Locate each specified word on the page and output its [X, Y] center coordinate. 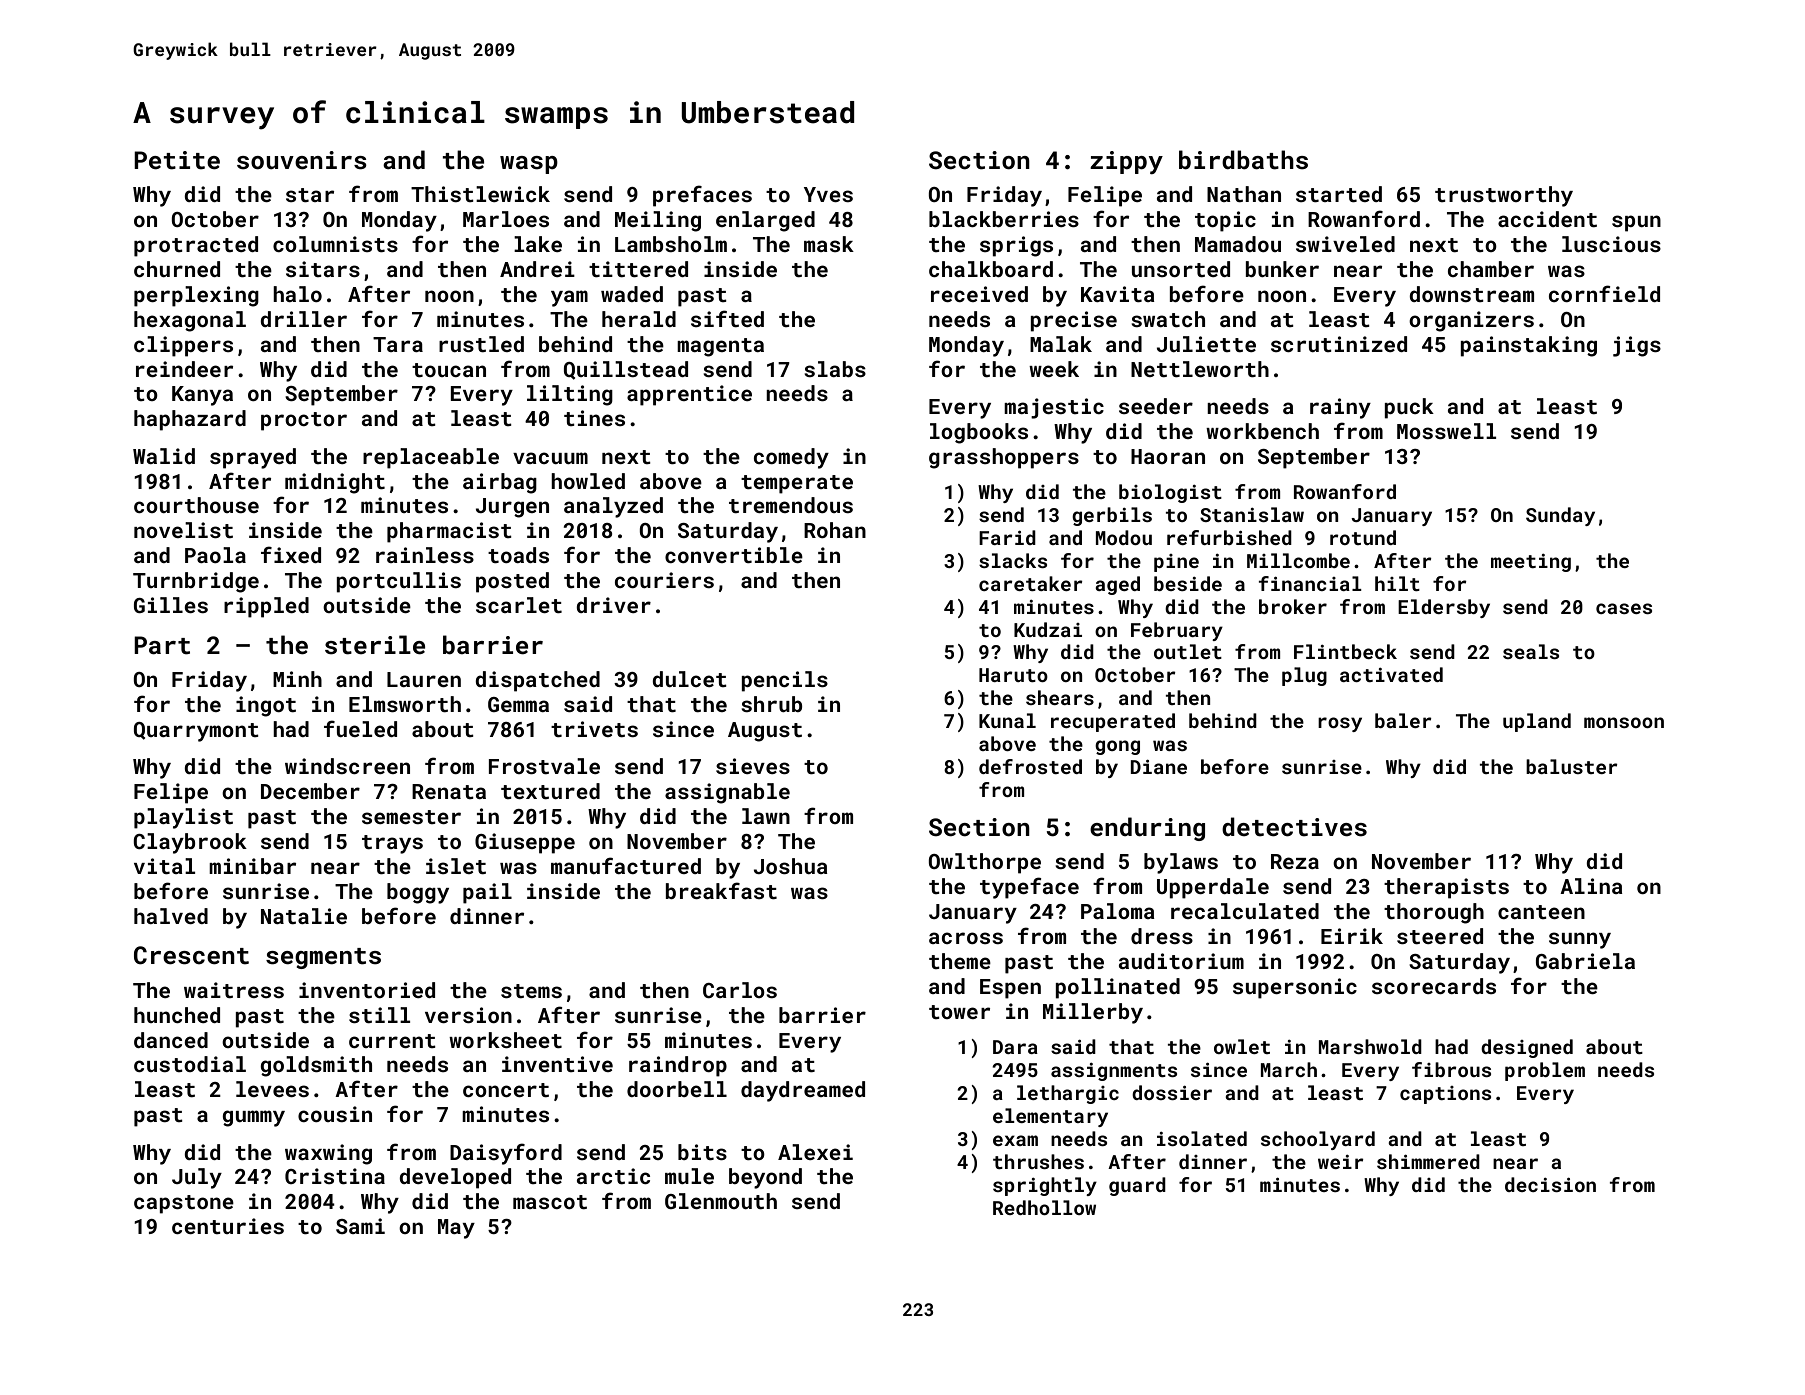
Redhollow [1044, 1207]
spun [1636, 223]
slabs [835, 369]
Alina [1591, 886]
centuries [228, 1226]
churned [177, 269]
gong [1117, 747]
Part [162, 645]
